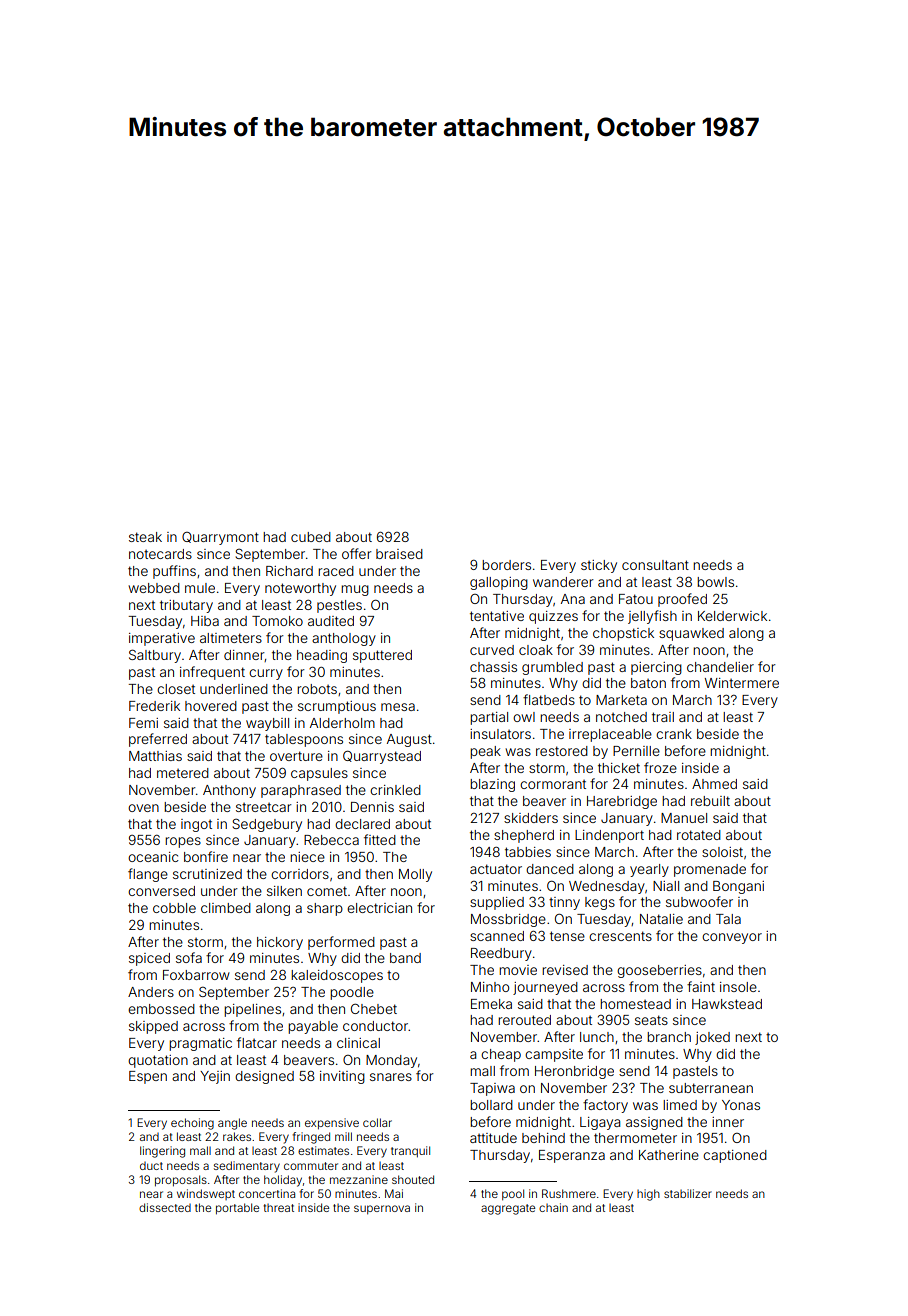  Describe the element at coordinates (599, 566) in the document. I see `sticky` at that location.
